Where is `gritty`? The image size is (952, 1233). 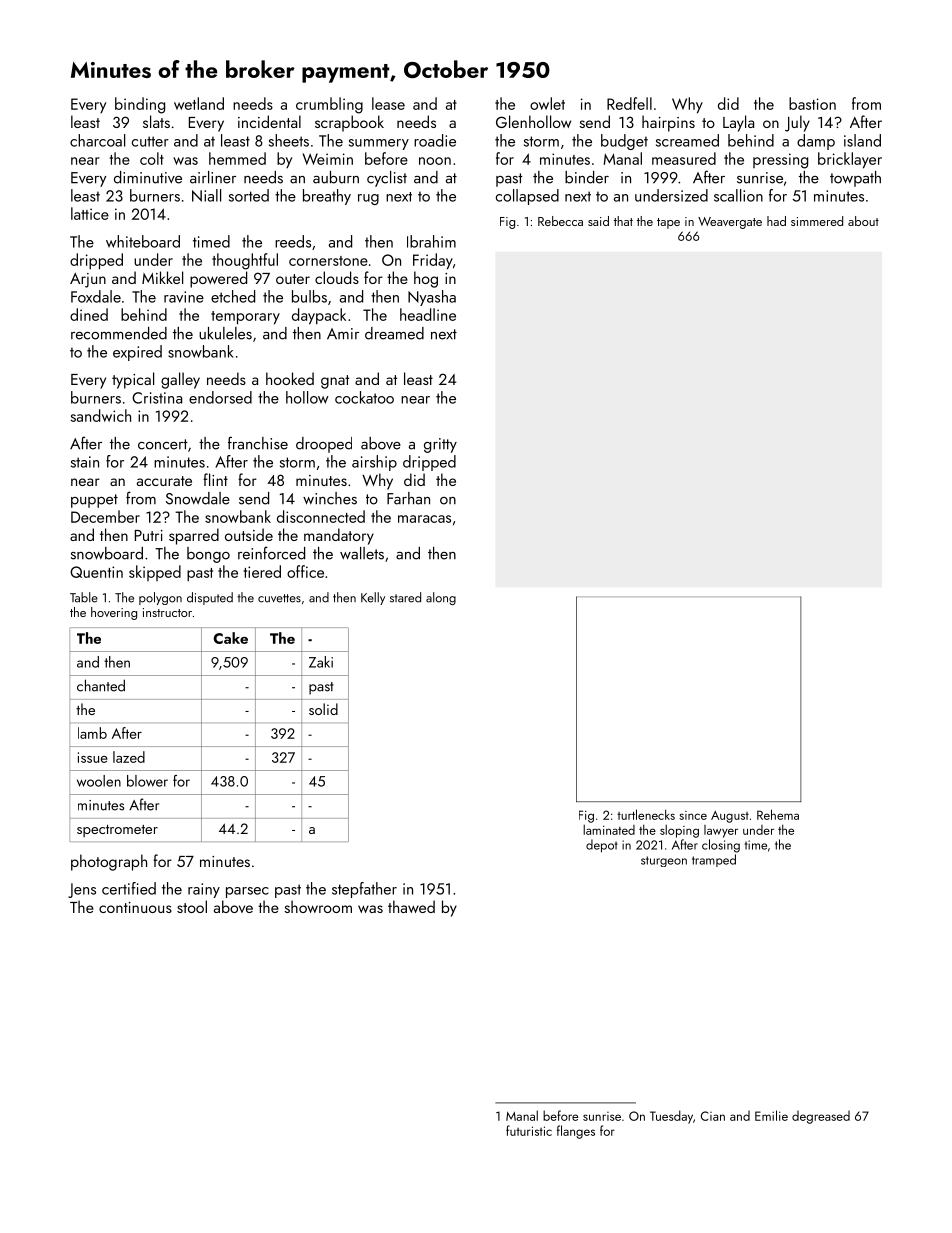 gritty is located at coordinates (440, 445).
